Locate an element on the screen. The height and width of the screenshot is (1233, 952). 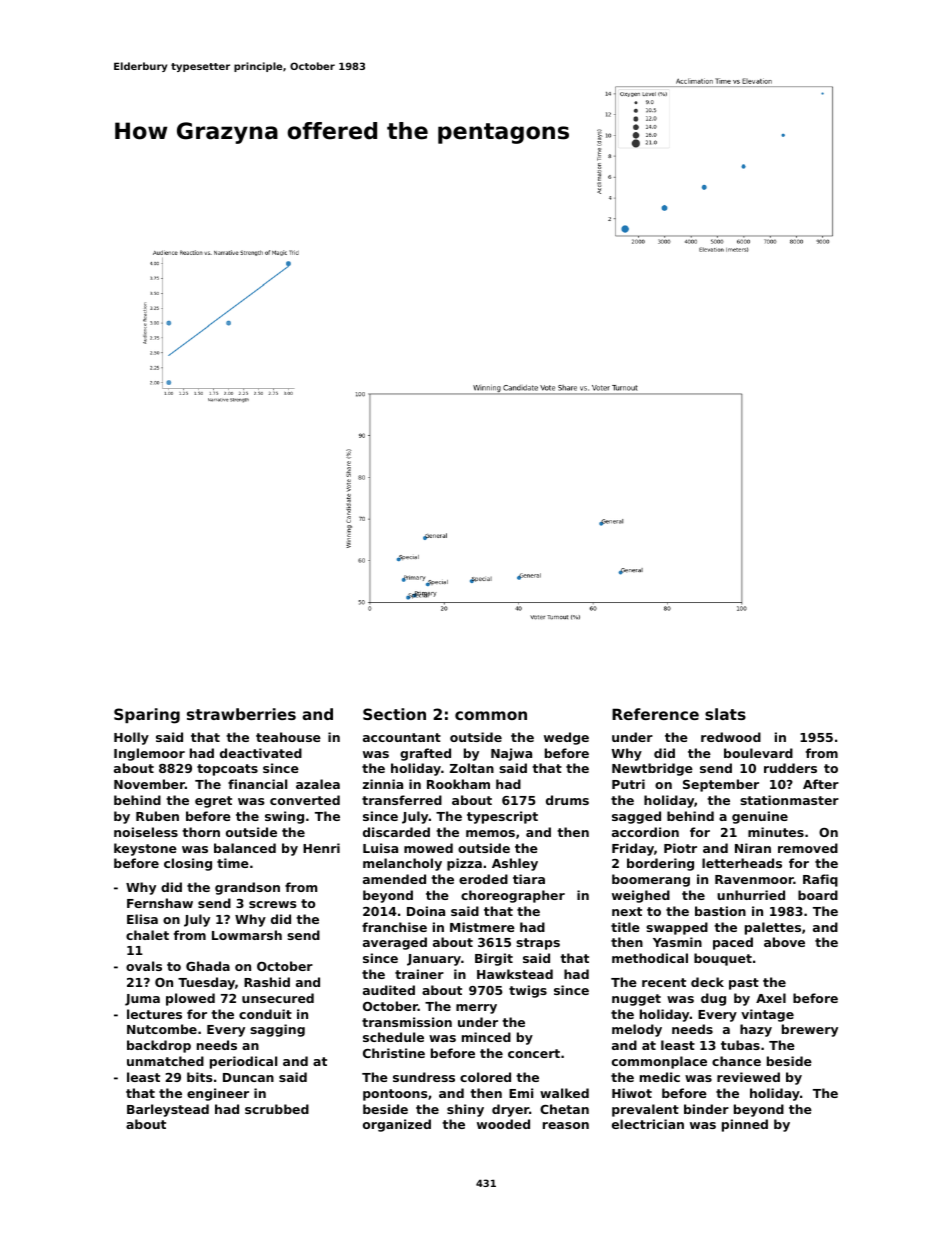
nugget is located at coordinates (636, 1000).
